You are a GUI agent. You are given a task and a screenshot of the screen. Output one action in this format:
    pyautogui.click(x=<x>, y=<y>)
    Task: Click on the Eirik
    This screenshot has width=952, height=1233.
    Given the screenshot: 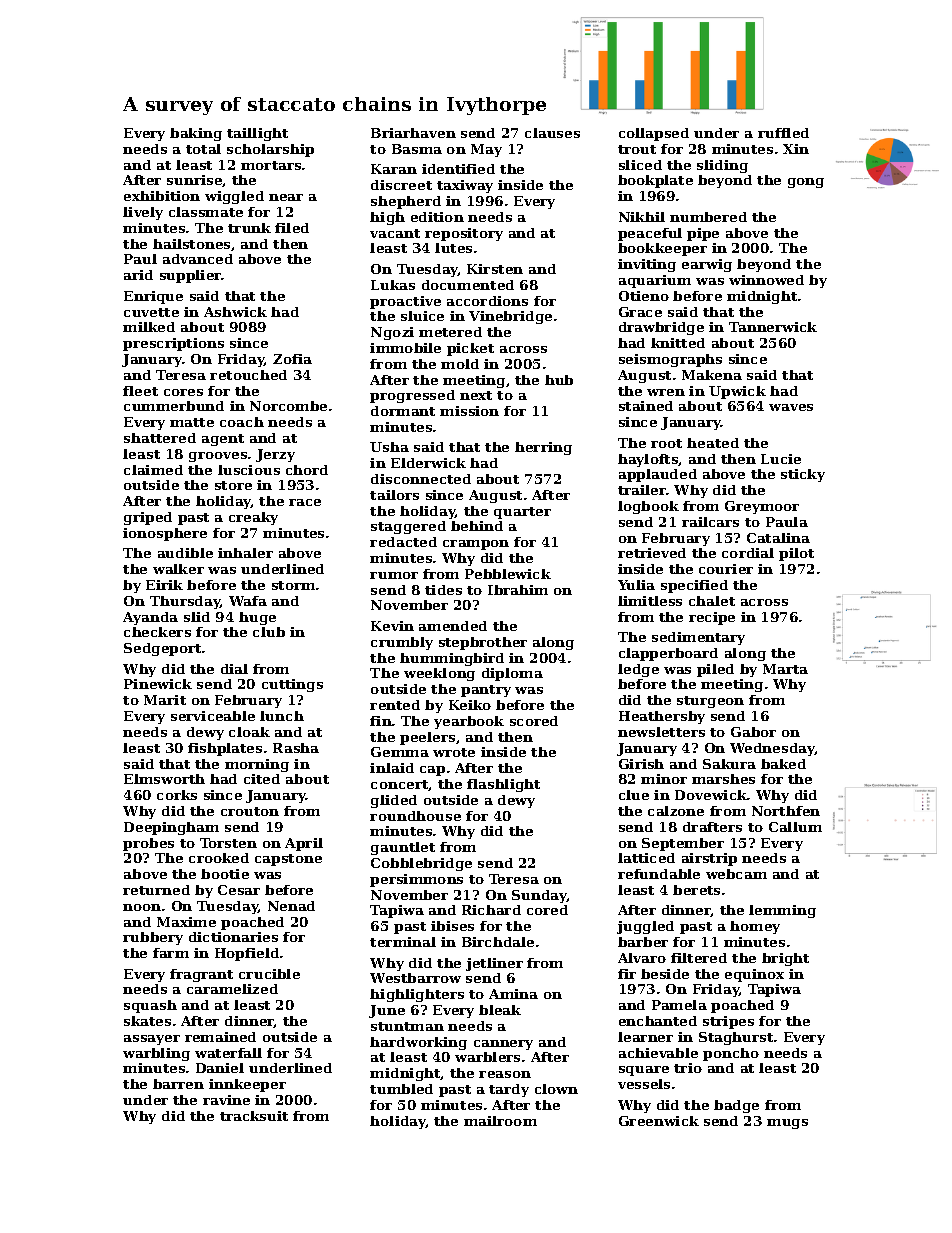 What is the action you would take?
    pyautogui.click(x=164, y=585)
